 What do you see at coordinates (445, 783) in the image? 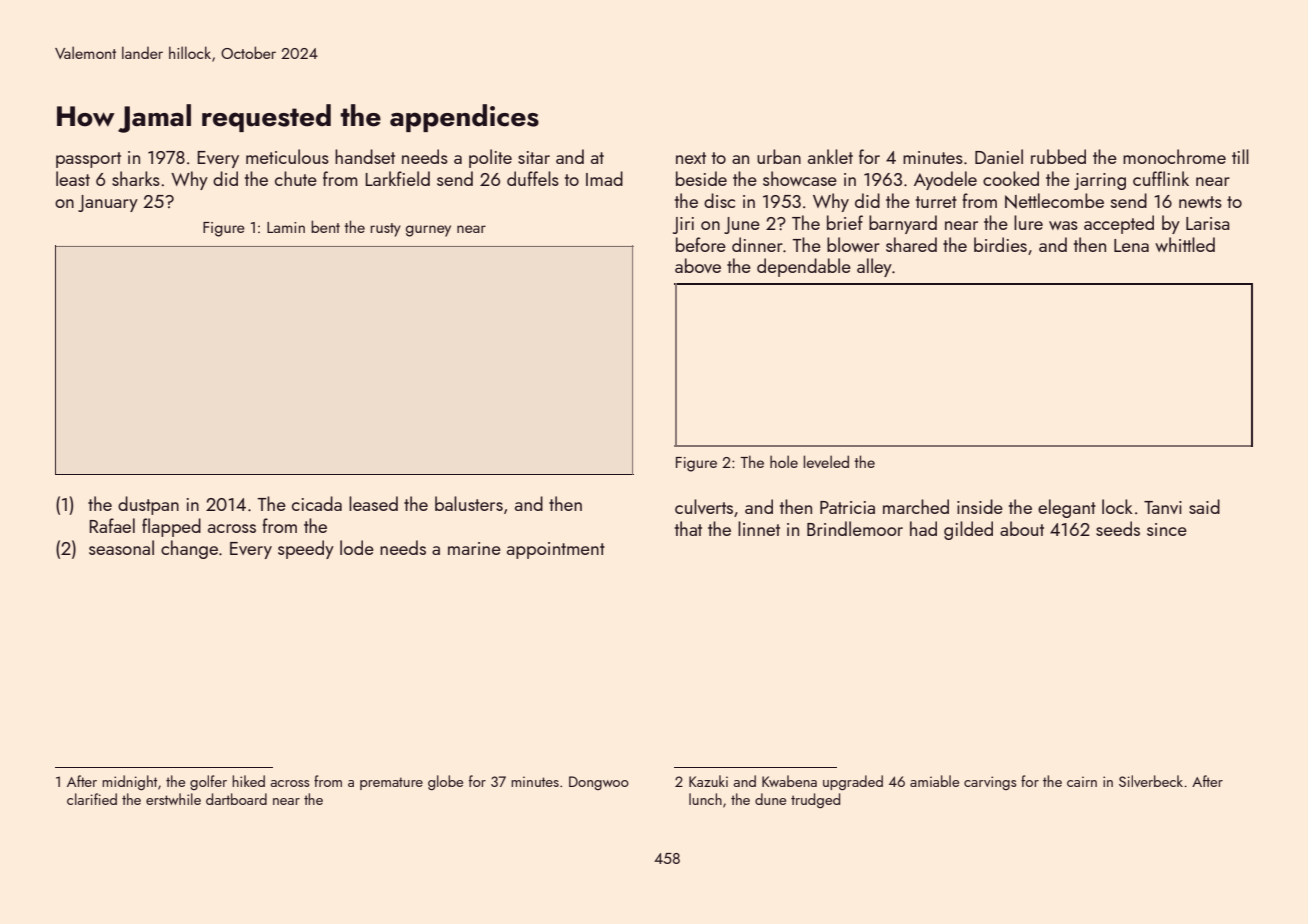
I see `globe` at bounding box center [445, 783].
